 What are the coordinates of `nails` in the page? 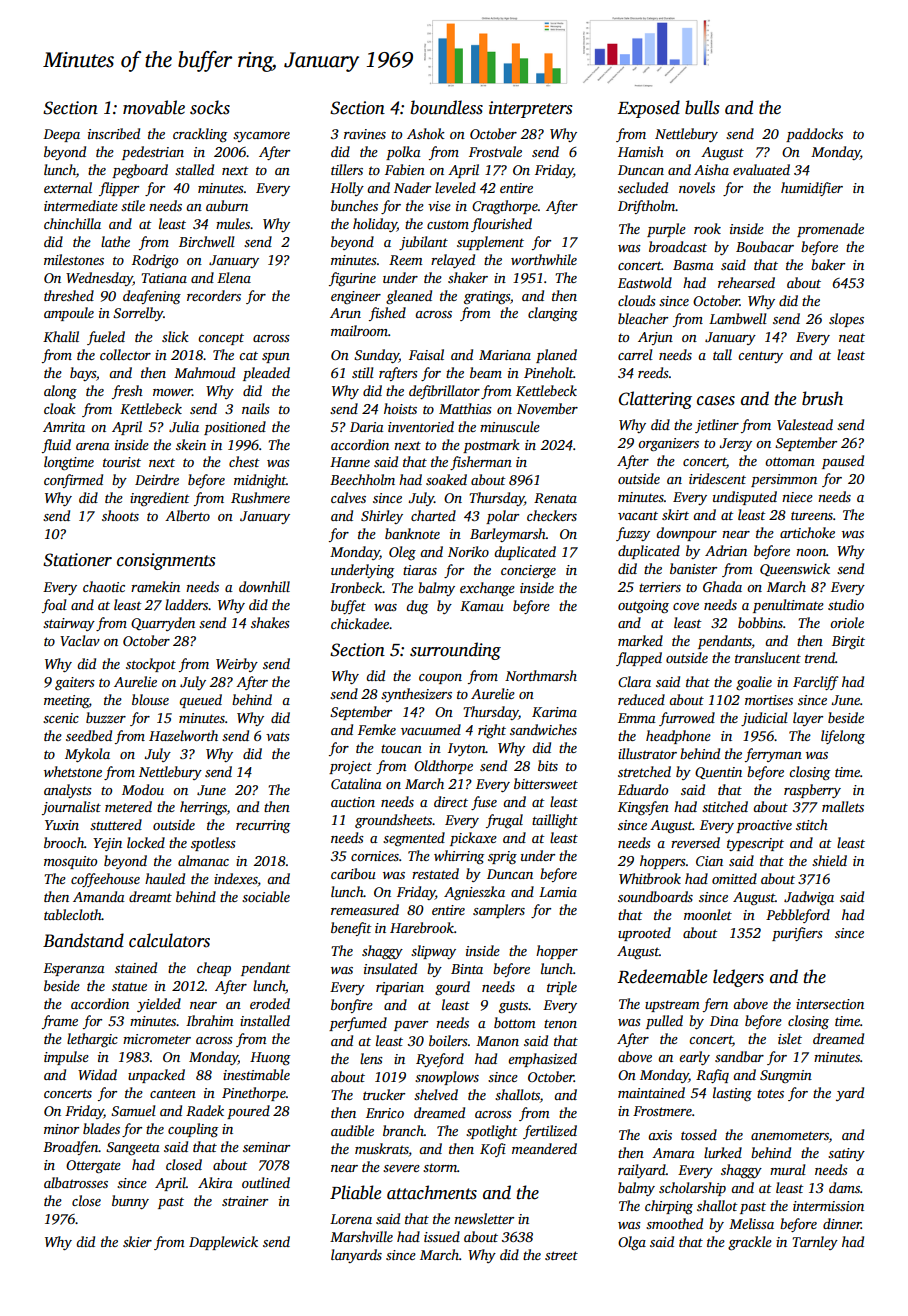 It's located at (256, 408).
